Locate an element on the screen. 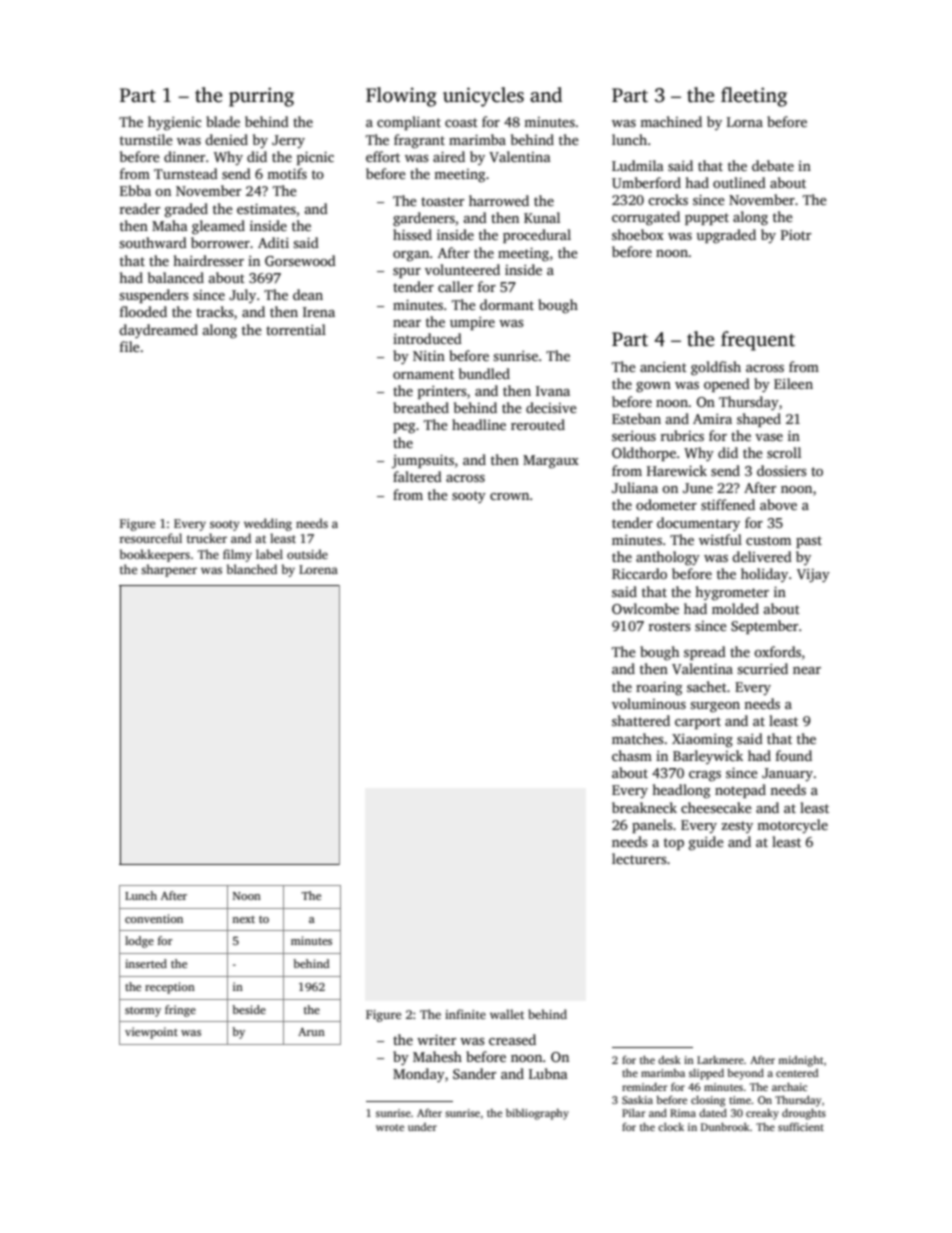 The height and width of the screenshot is (1233, 952). procedural is located at coordinates (537, 236).
